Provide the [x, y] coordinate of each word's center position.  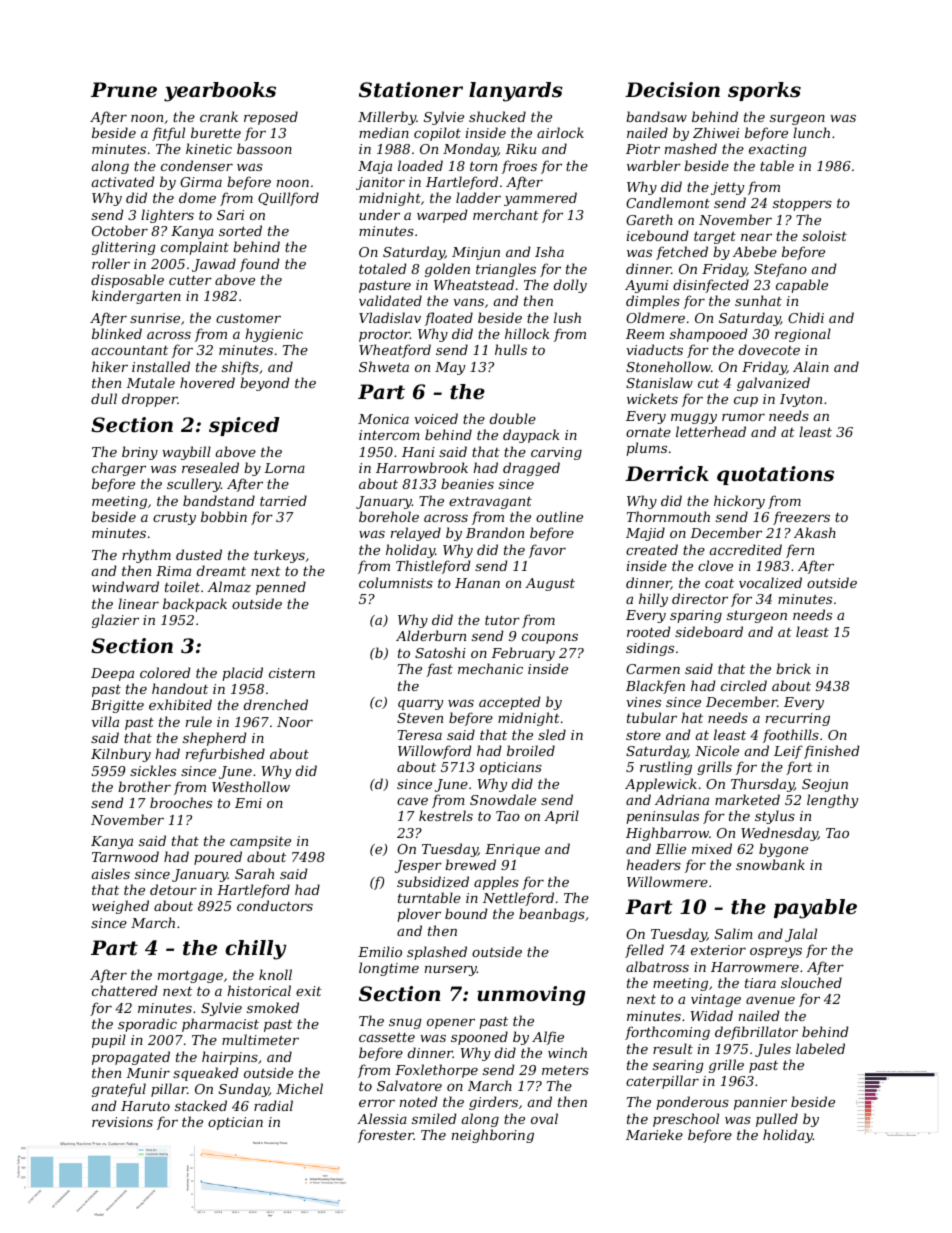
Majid [645, 534]
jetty [727, 188]
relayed [416, 534]
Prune [124, 90]
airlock [560, 132]
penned [281, 588]
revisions [122, 1122]
